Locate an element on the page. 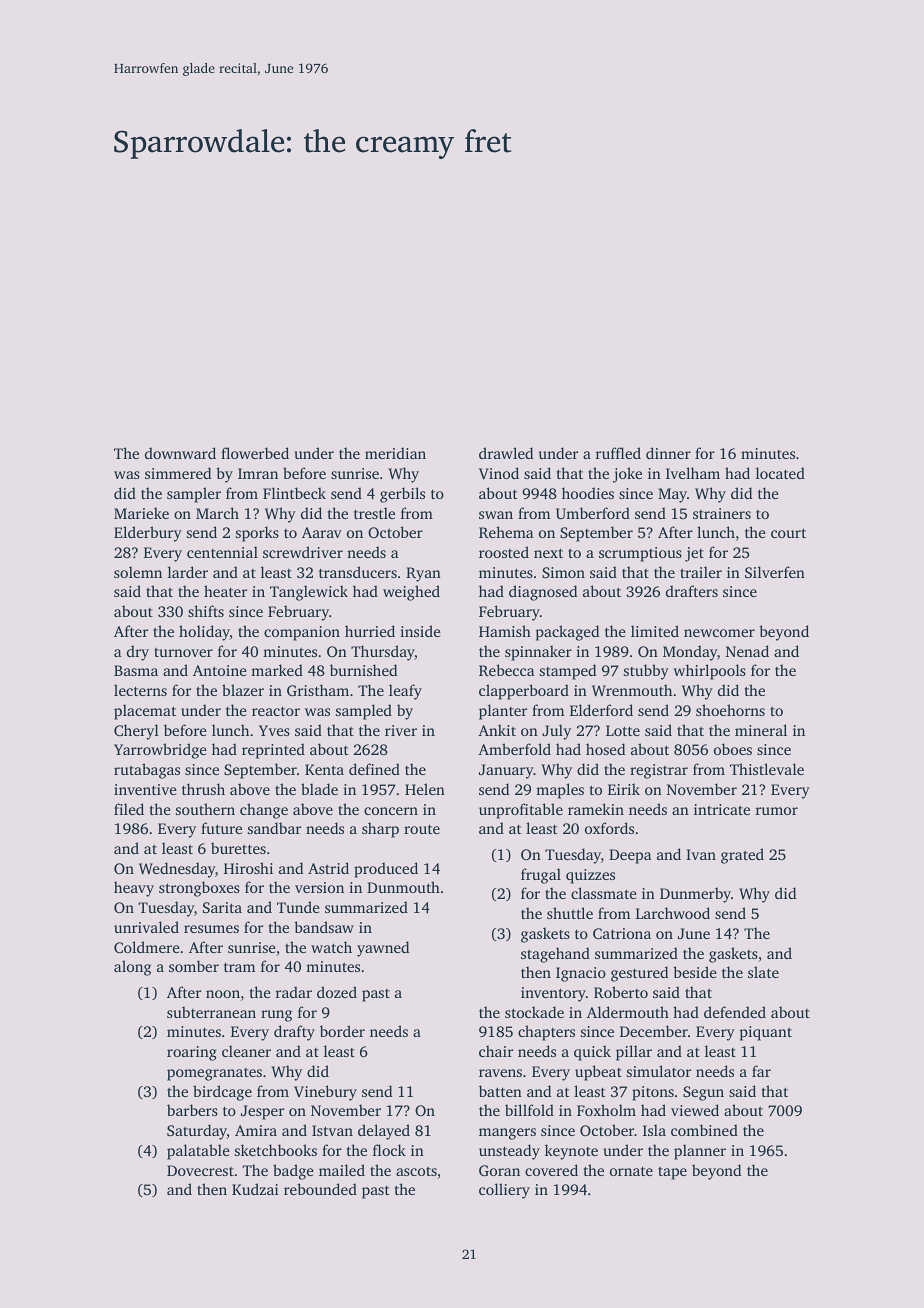 This image has width=924, height=1308. hoodies is located at coordinates (588, 493).
